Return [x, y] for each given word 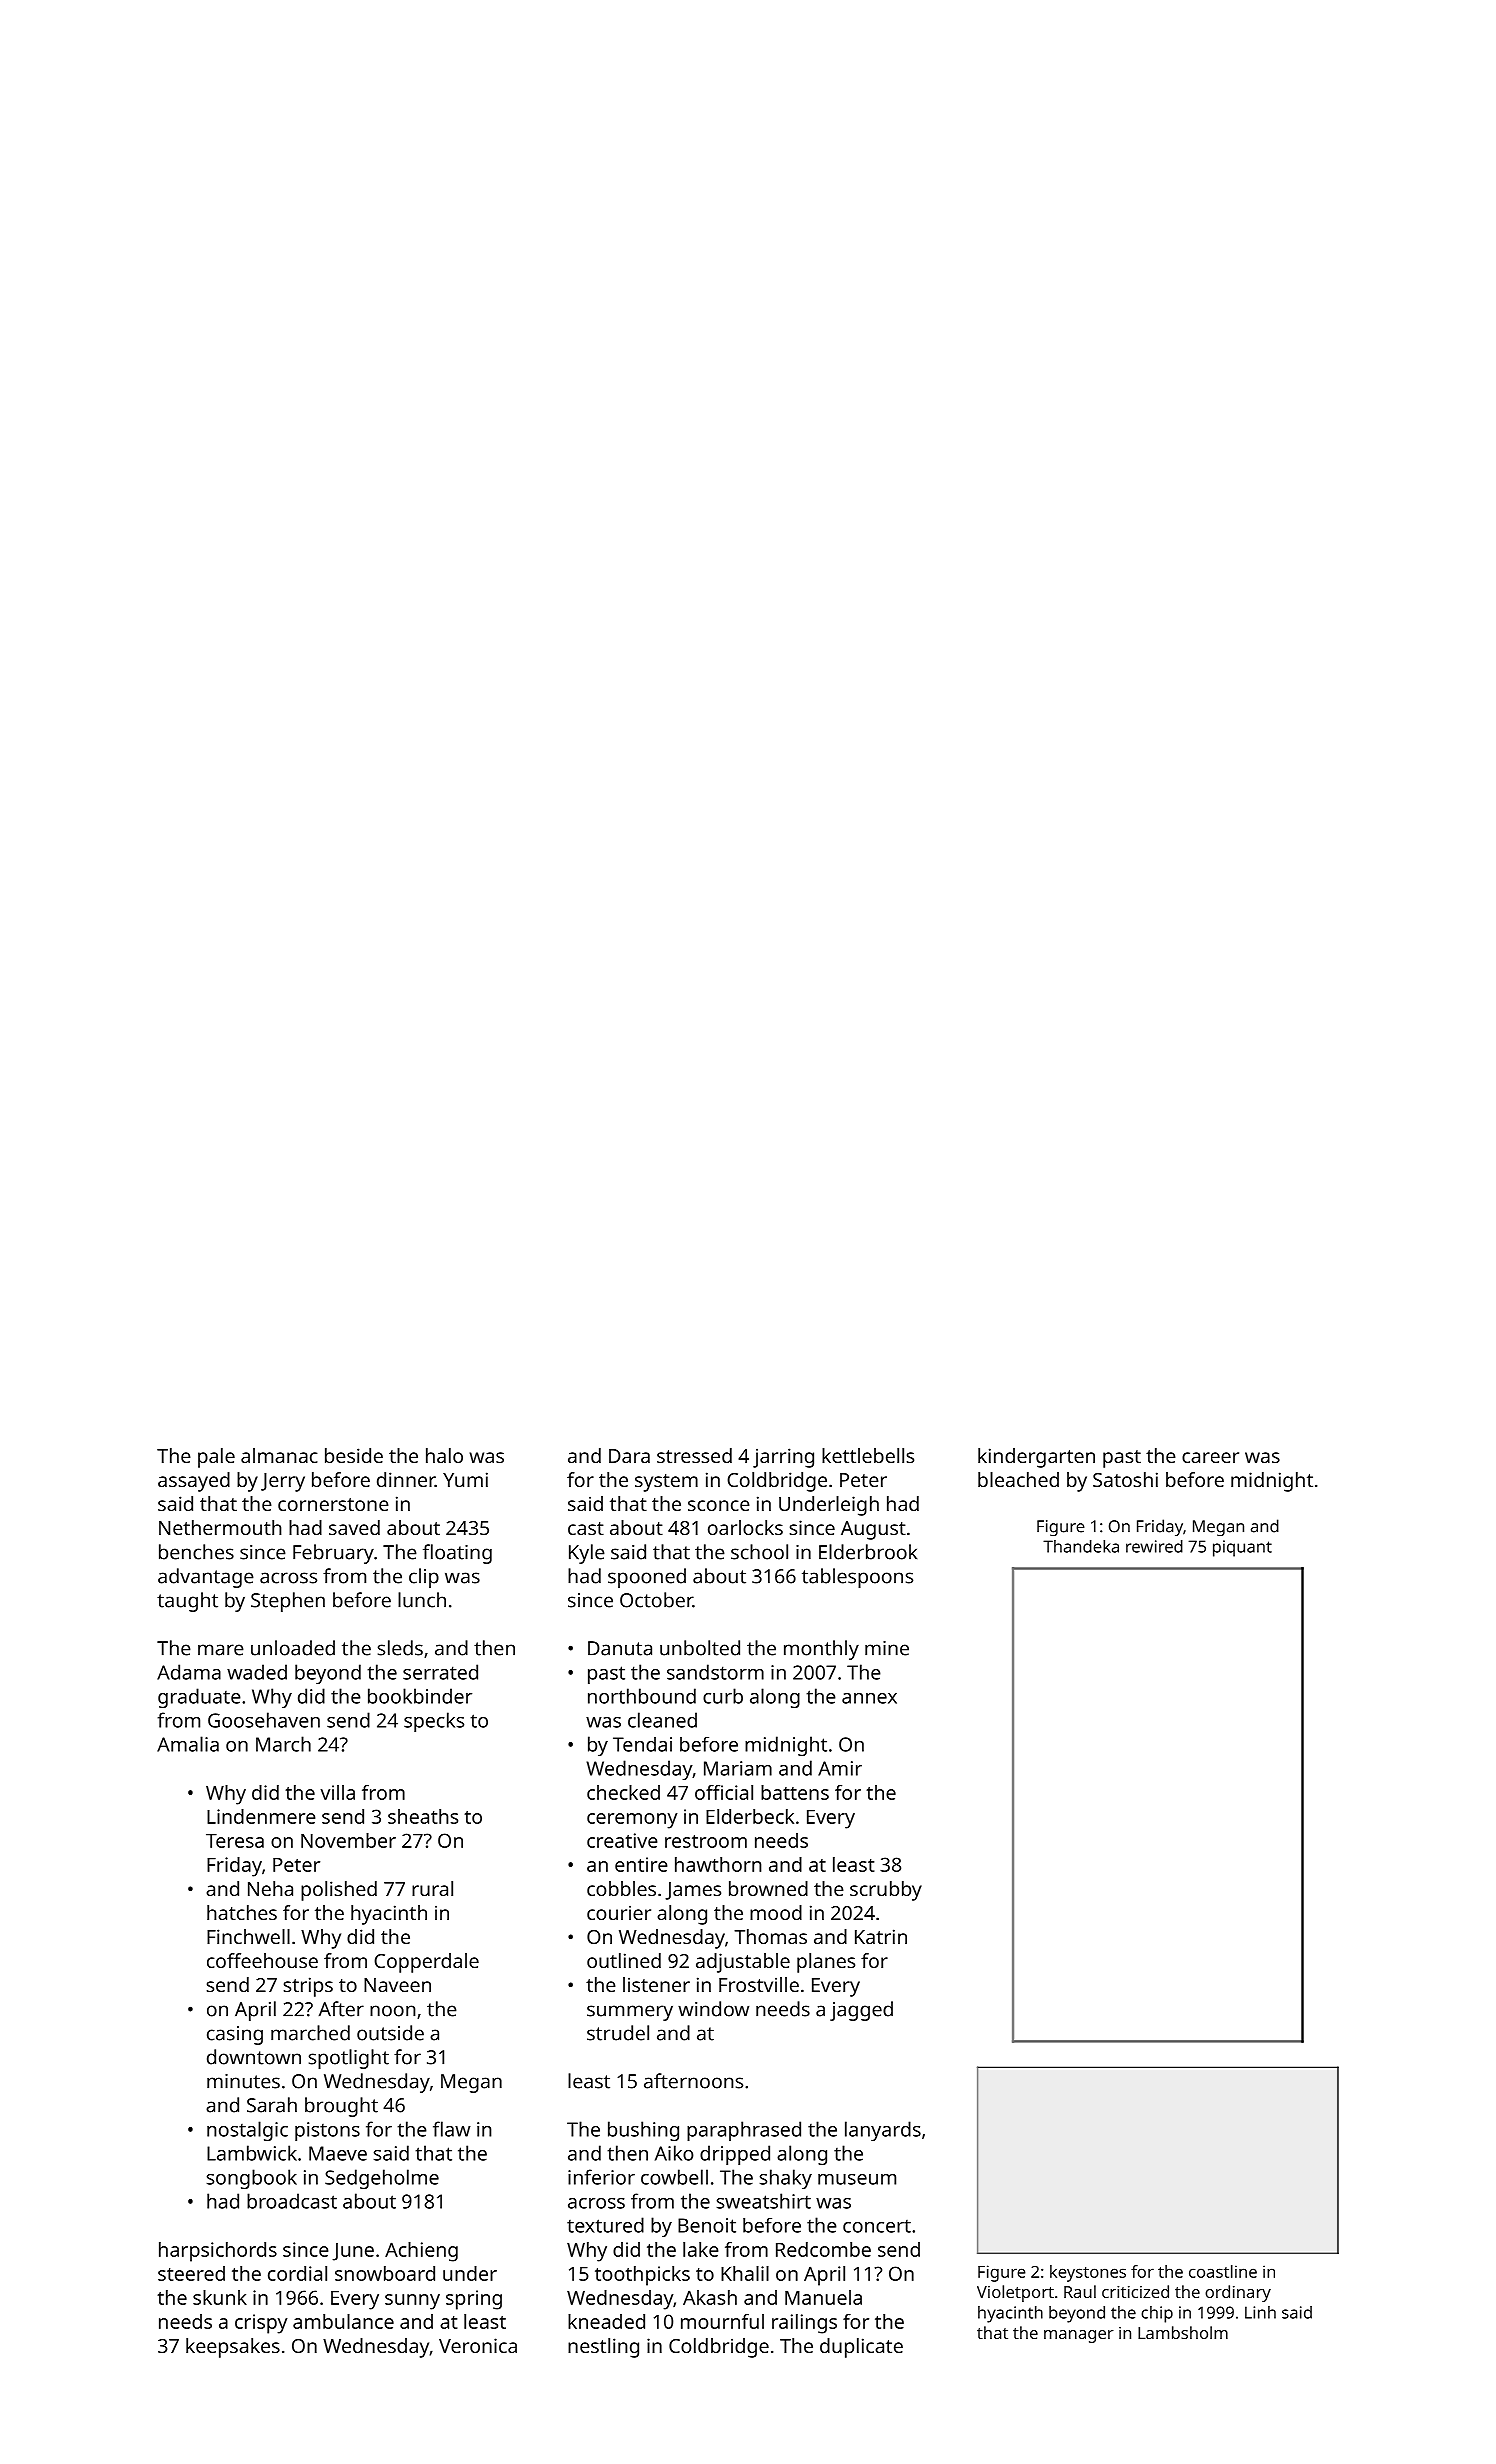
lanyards [883, 2131]
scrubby [886, 1891]
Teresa [235, 1841]
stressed [694, 1455]
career [1210, 1457]
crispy [261, 2324]
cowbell [674, 2177]
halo [444, 1455]
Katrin [881, 1936]
